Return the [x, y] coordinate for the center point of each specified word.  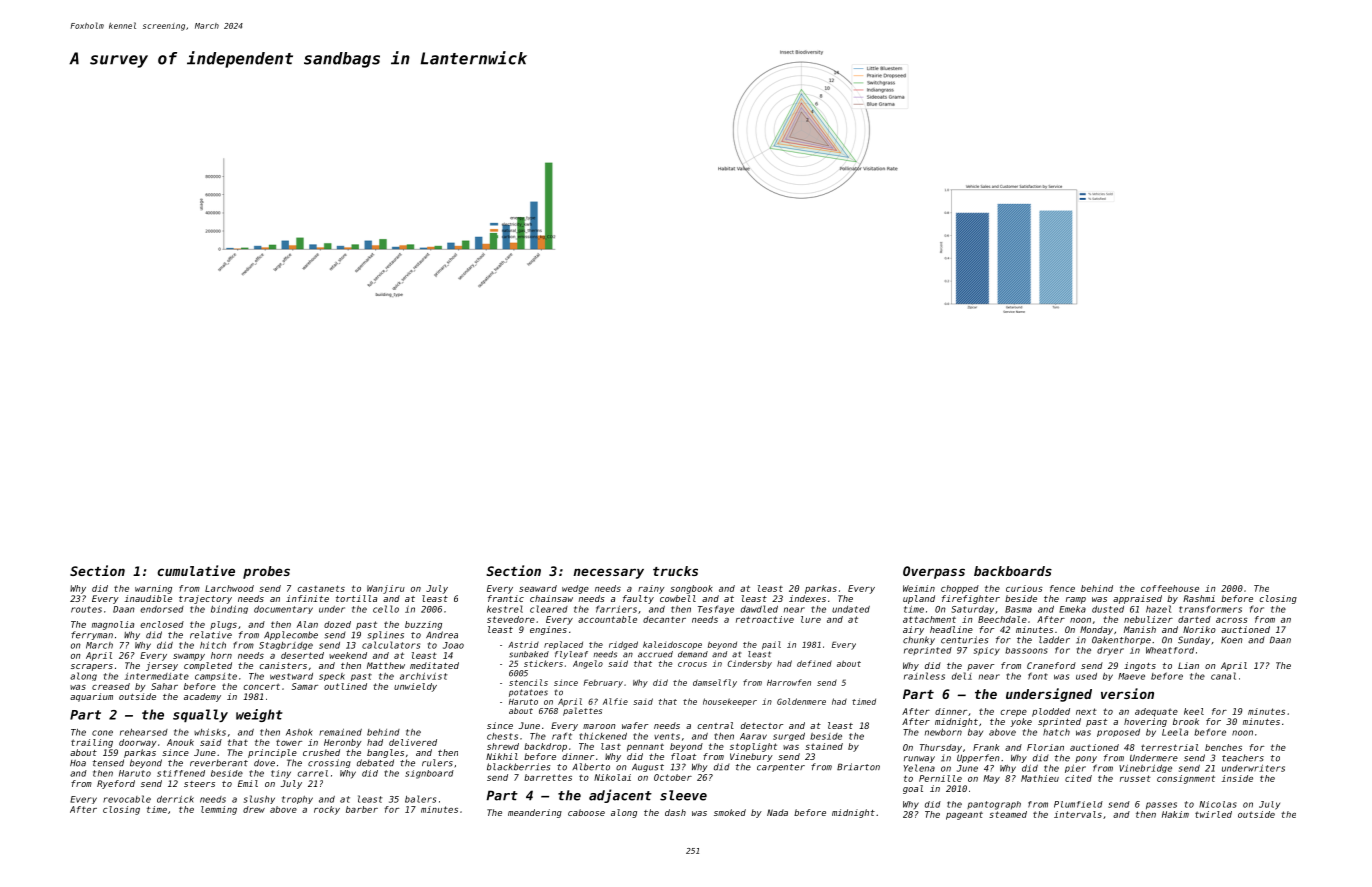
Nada [777, 812]
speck [332, 677]
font [1038, 676]
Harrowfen [789, 682]
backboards [1013, 571]
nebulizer [1148, 619]
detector [762, 725]
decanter [664, 619]
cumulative [196, 570]
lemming [219, 810]
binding [229, 610]
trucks [675, 571]
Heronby [342, 743]
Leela [1175, 732]
